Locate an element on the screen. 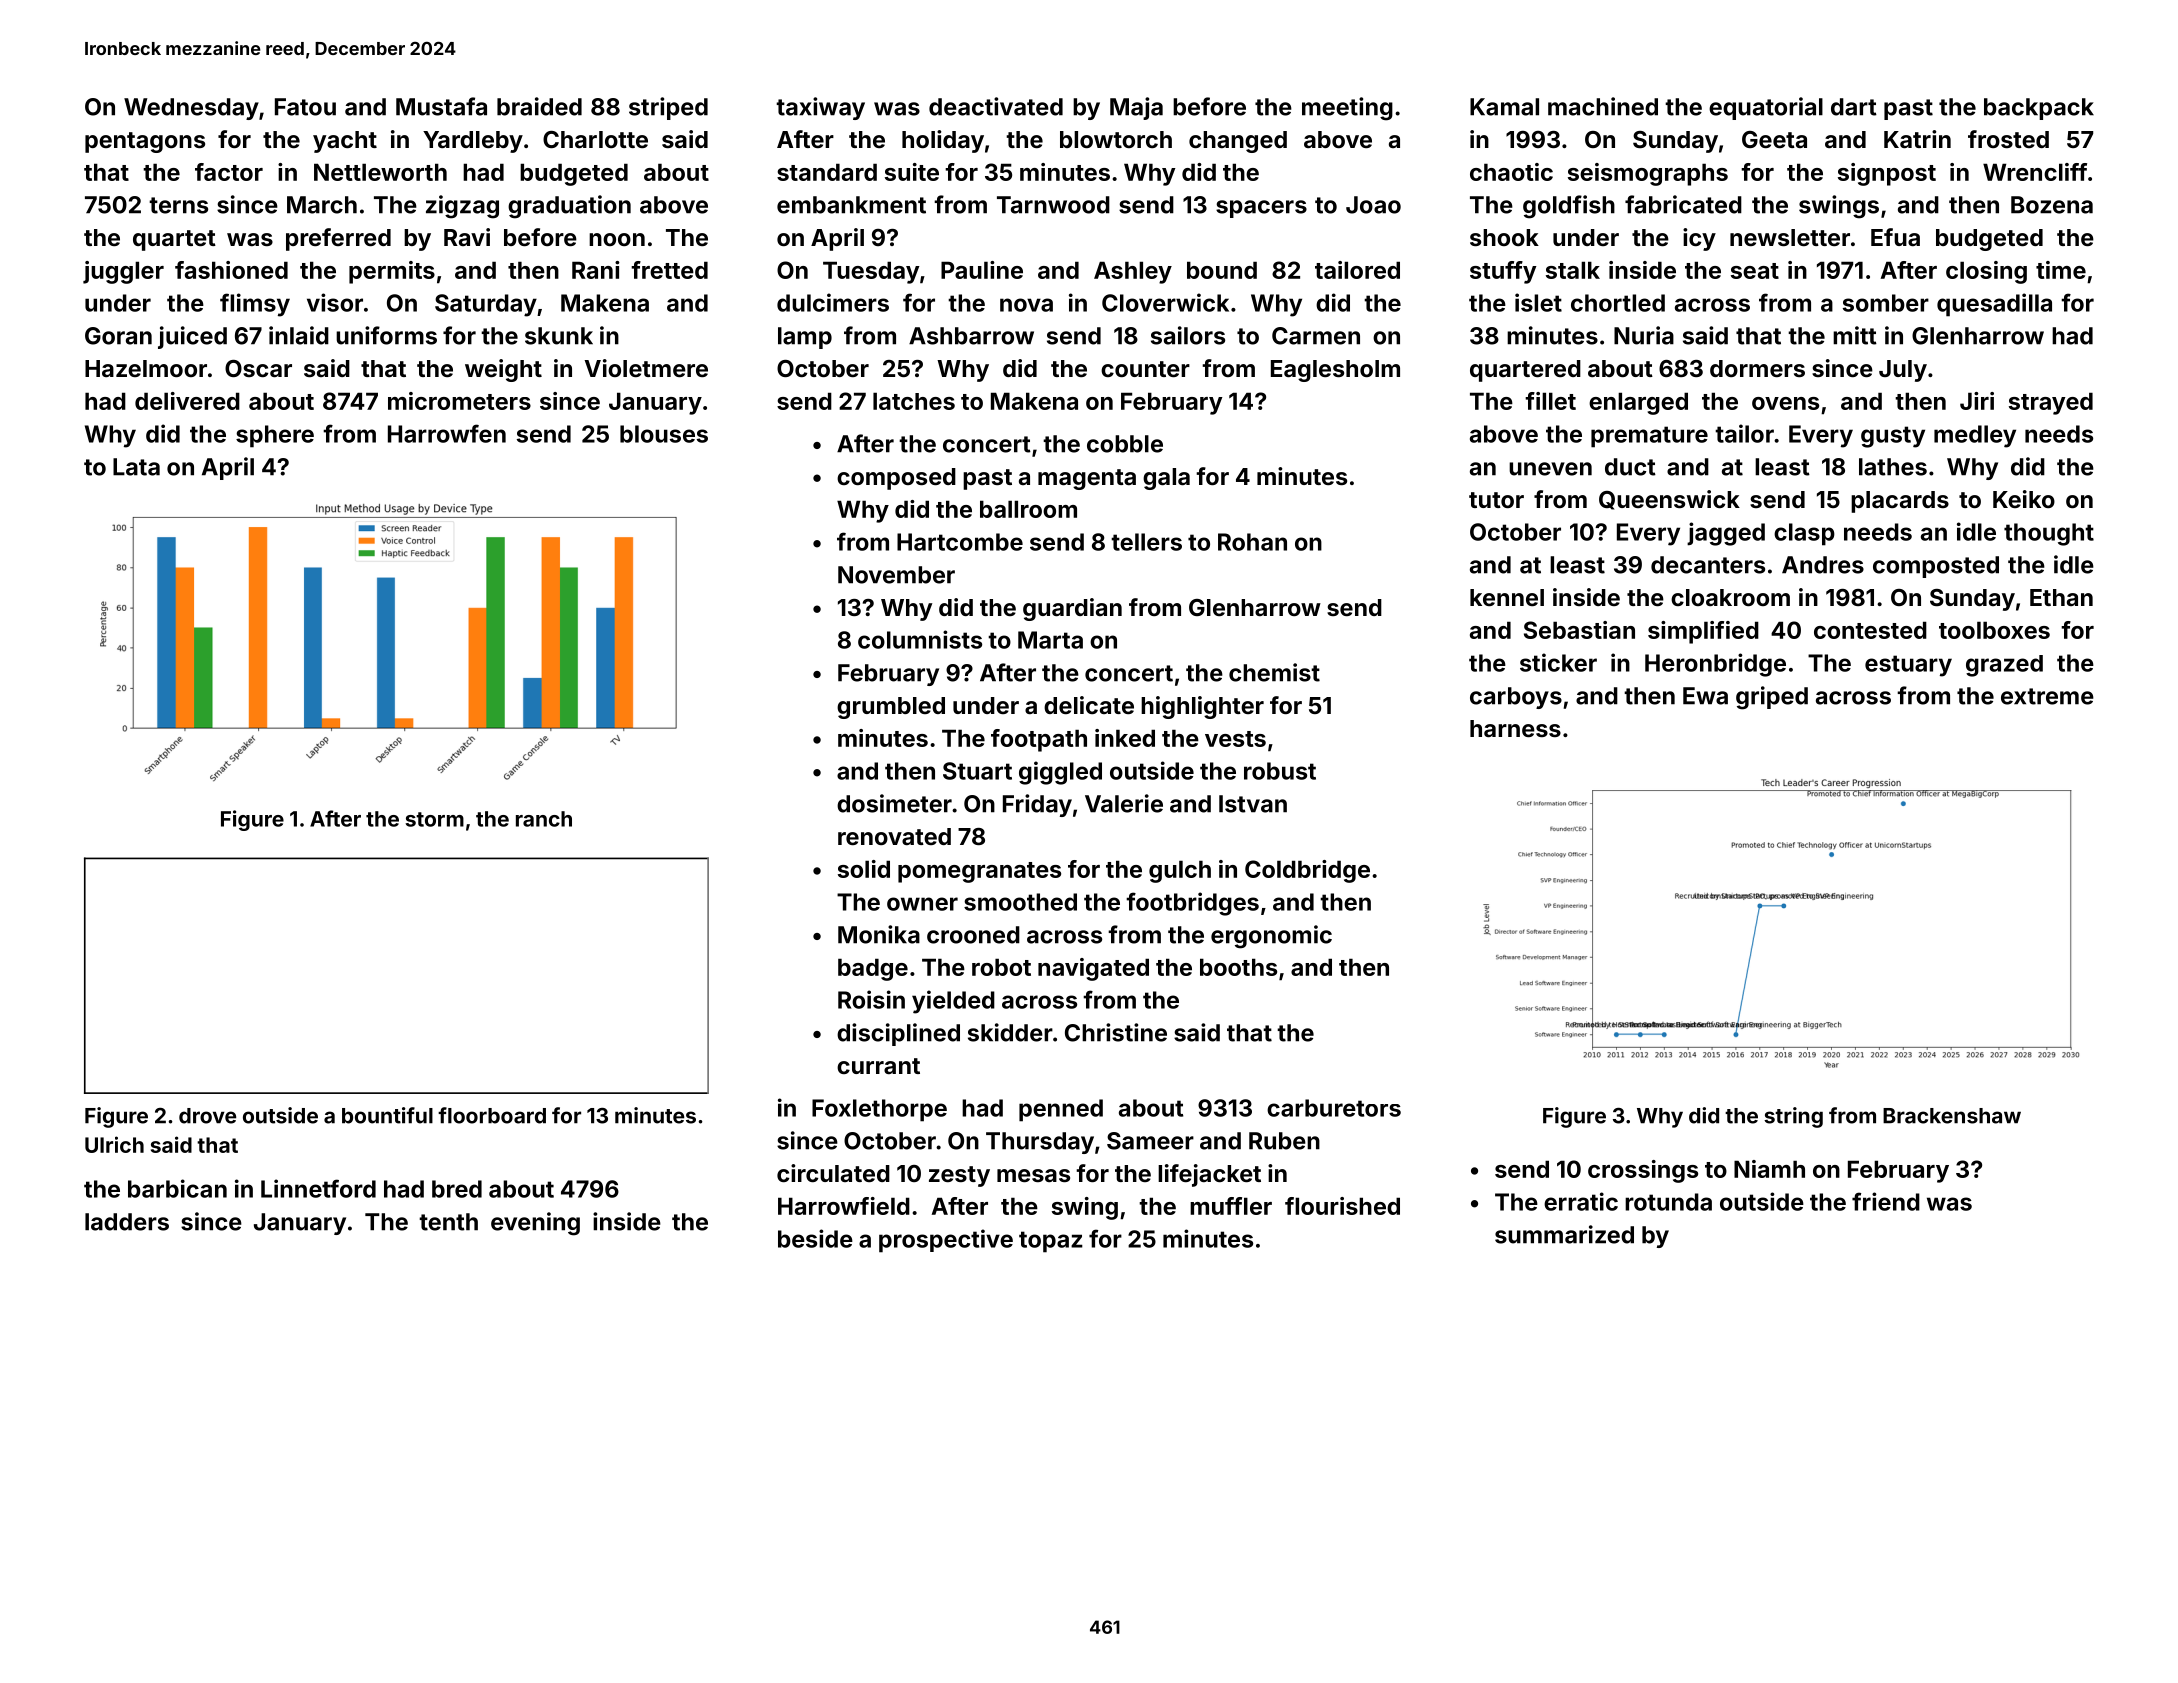 The width and height of the screenshot is (2178, 1683). grumbled is located at coordinates (891, 708).
